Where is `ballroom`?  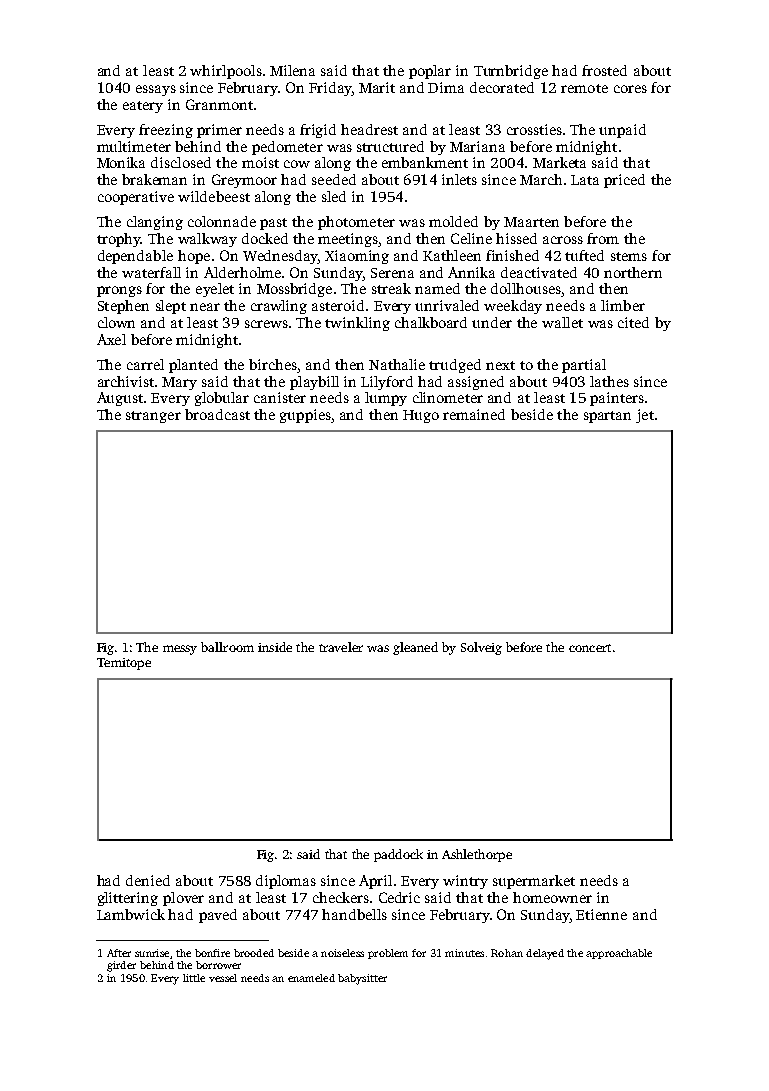 ballroom is located at coordinates (227, 647).
